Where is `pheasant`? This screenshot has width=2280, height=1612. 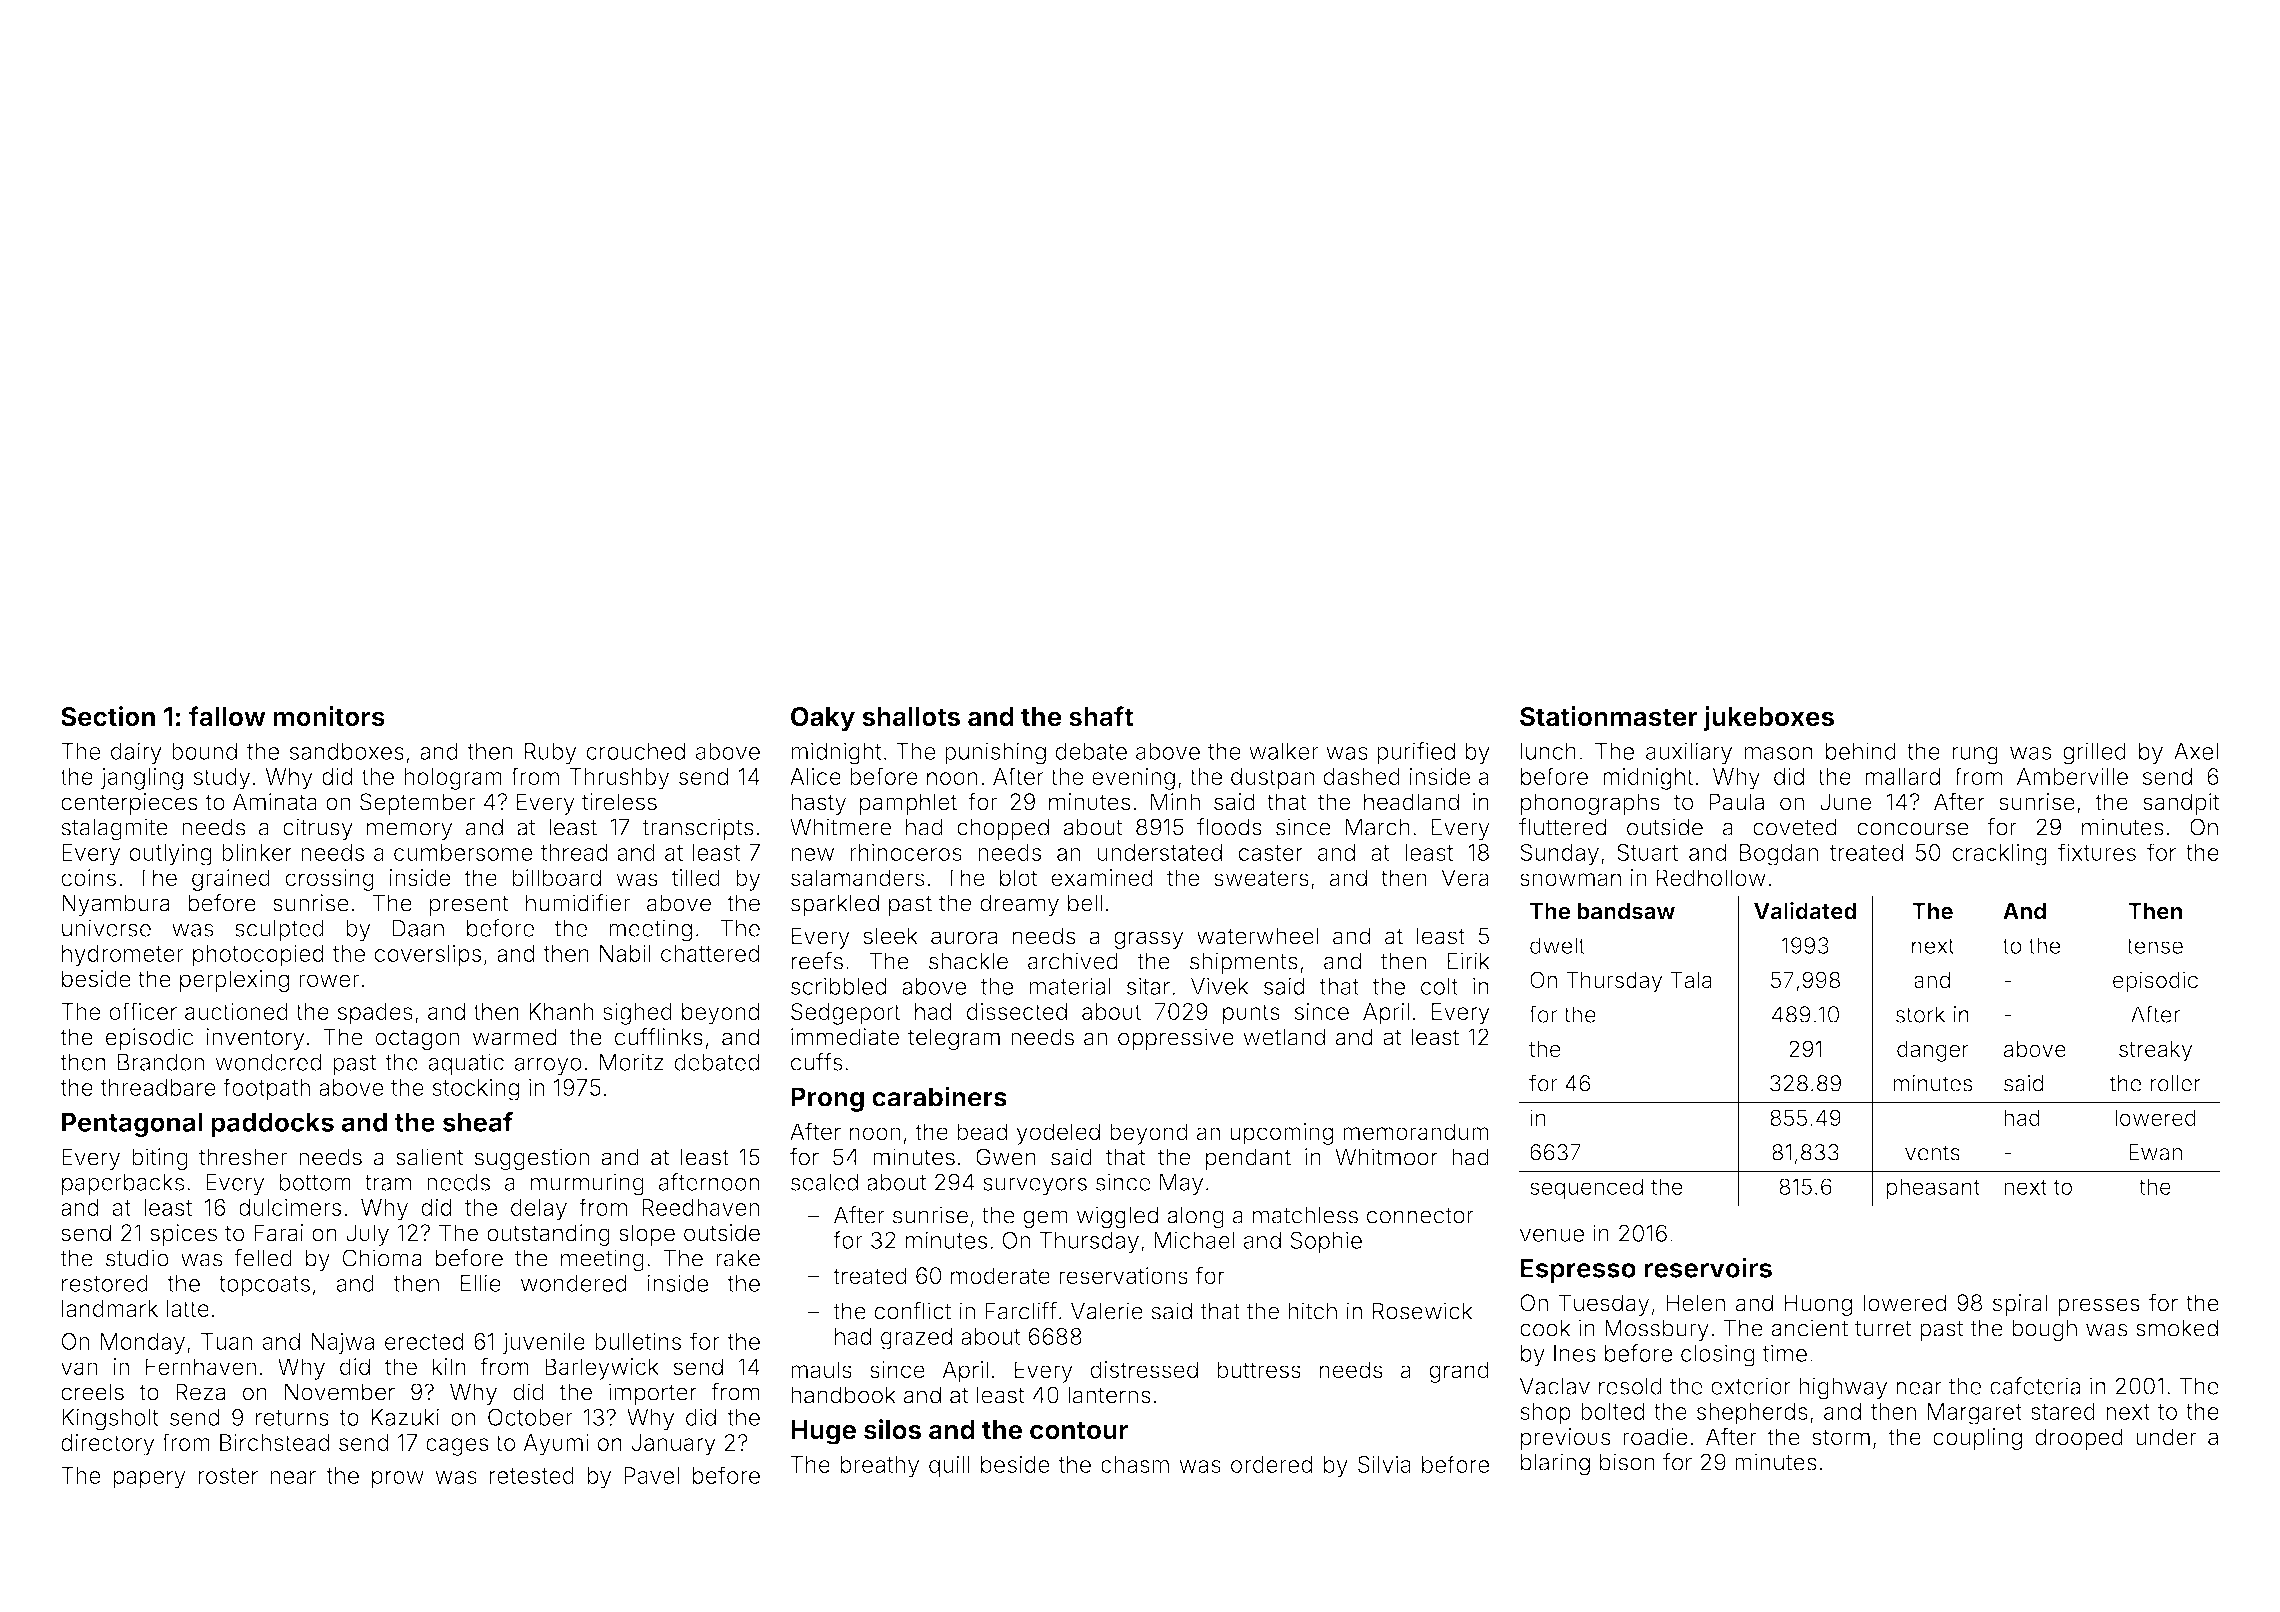
pheasant is located at coordinates (1933, 1189).
